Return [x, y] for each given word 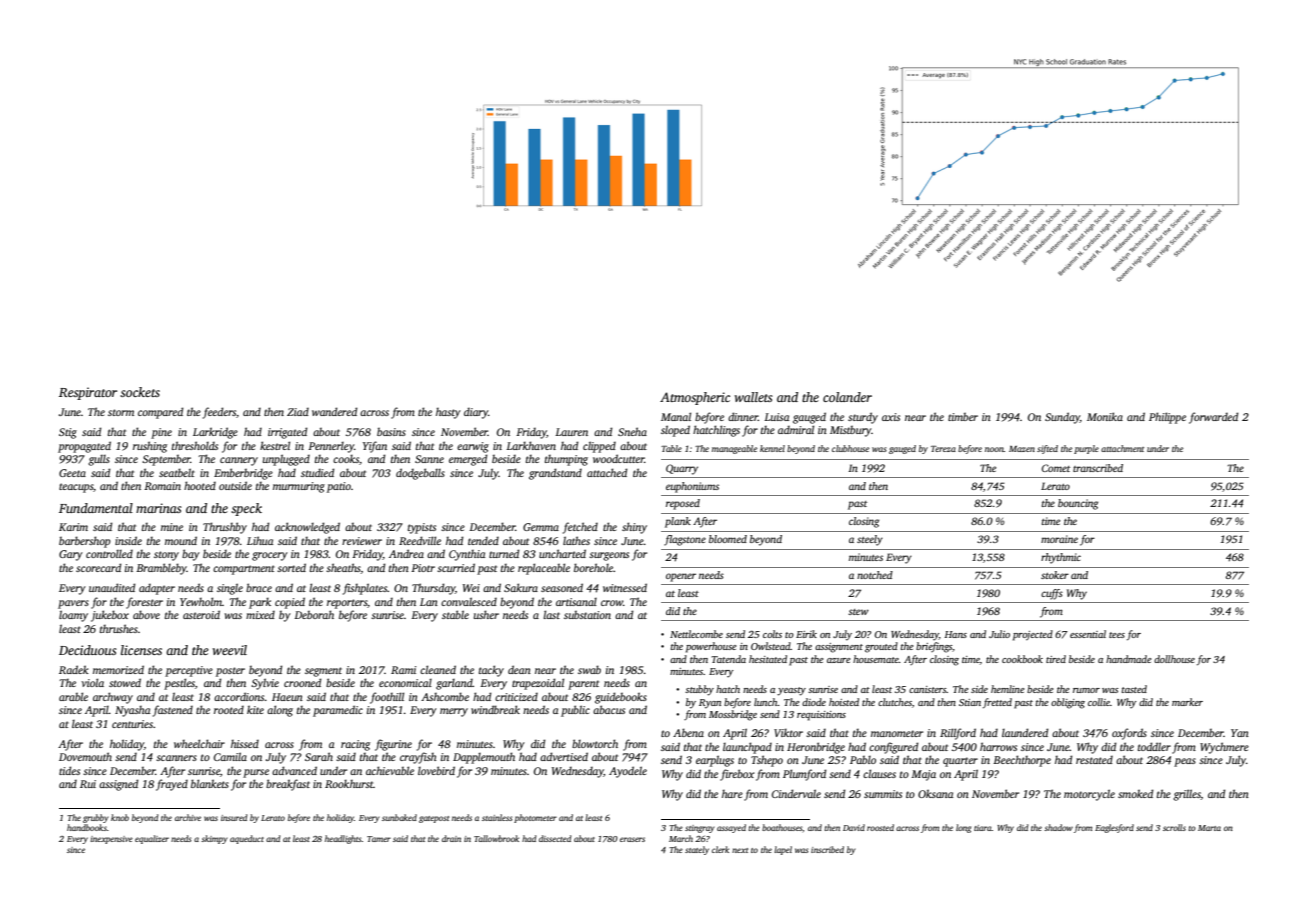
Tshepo [767, 761]
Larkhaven [531, 445]
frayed [172, 785]
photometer [535, 818]
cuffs [1052, 594]
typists [422, 528]
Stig [68, 433]
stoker [1055, 575]
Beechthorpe [1022, 761]
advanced [294, 770]
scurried [456, 567]
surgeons [609, 556]
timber [963, 417]
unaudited [112, 587]
